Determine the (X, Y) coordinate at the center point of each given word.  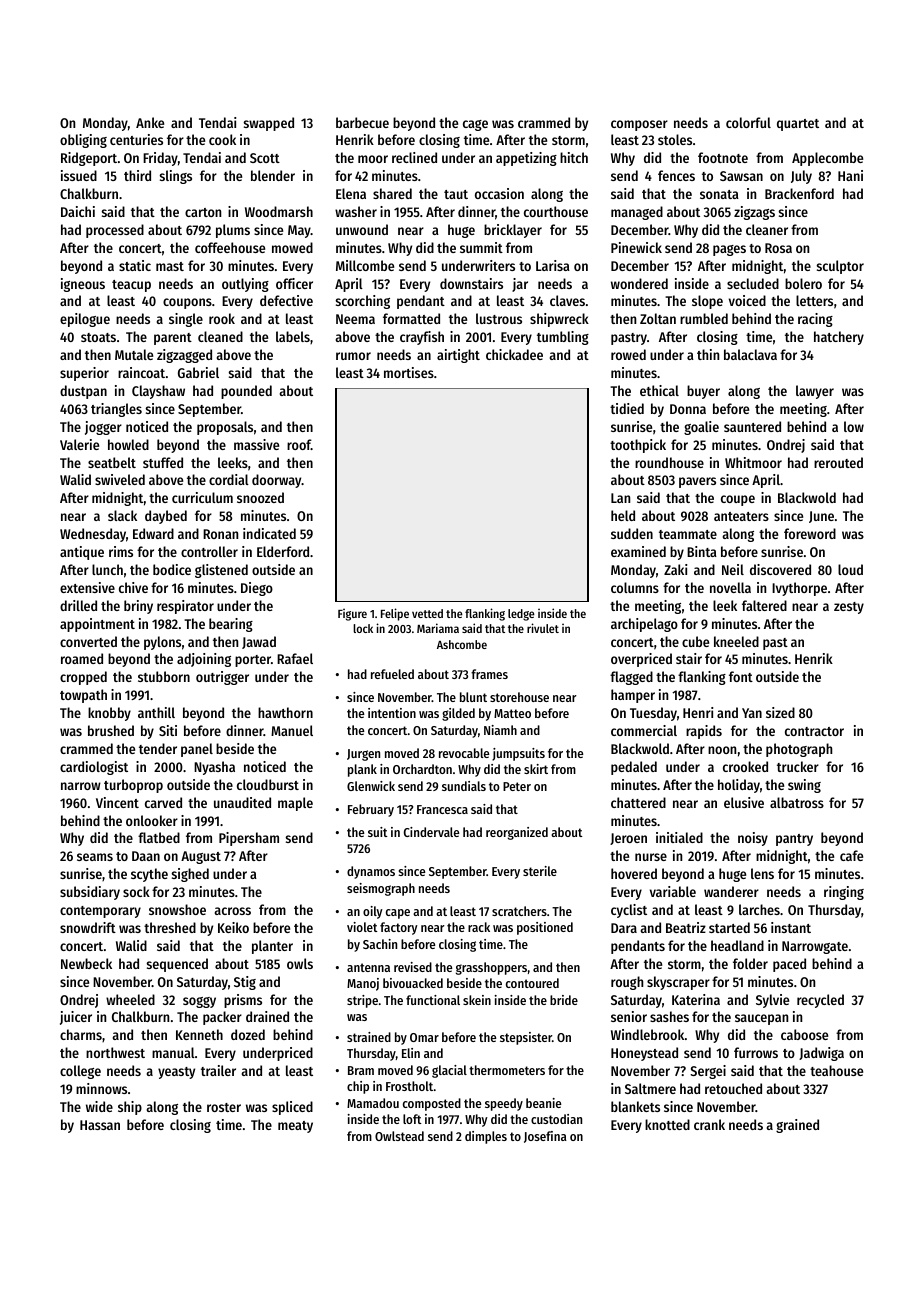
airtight (458, 356)
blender (273, 175)
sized (780, 712)
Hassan (100, 1125)
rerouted (838, 462)
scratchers (519, 911)
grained (797, 1126)
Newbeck (86, 963)
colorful (748, 122)
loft (412, 1119)
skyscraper (678, 983)
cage (475, 125)
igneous (83, 285)
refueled (392, 674)
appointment (97, 625)
